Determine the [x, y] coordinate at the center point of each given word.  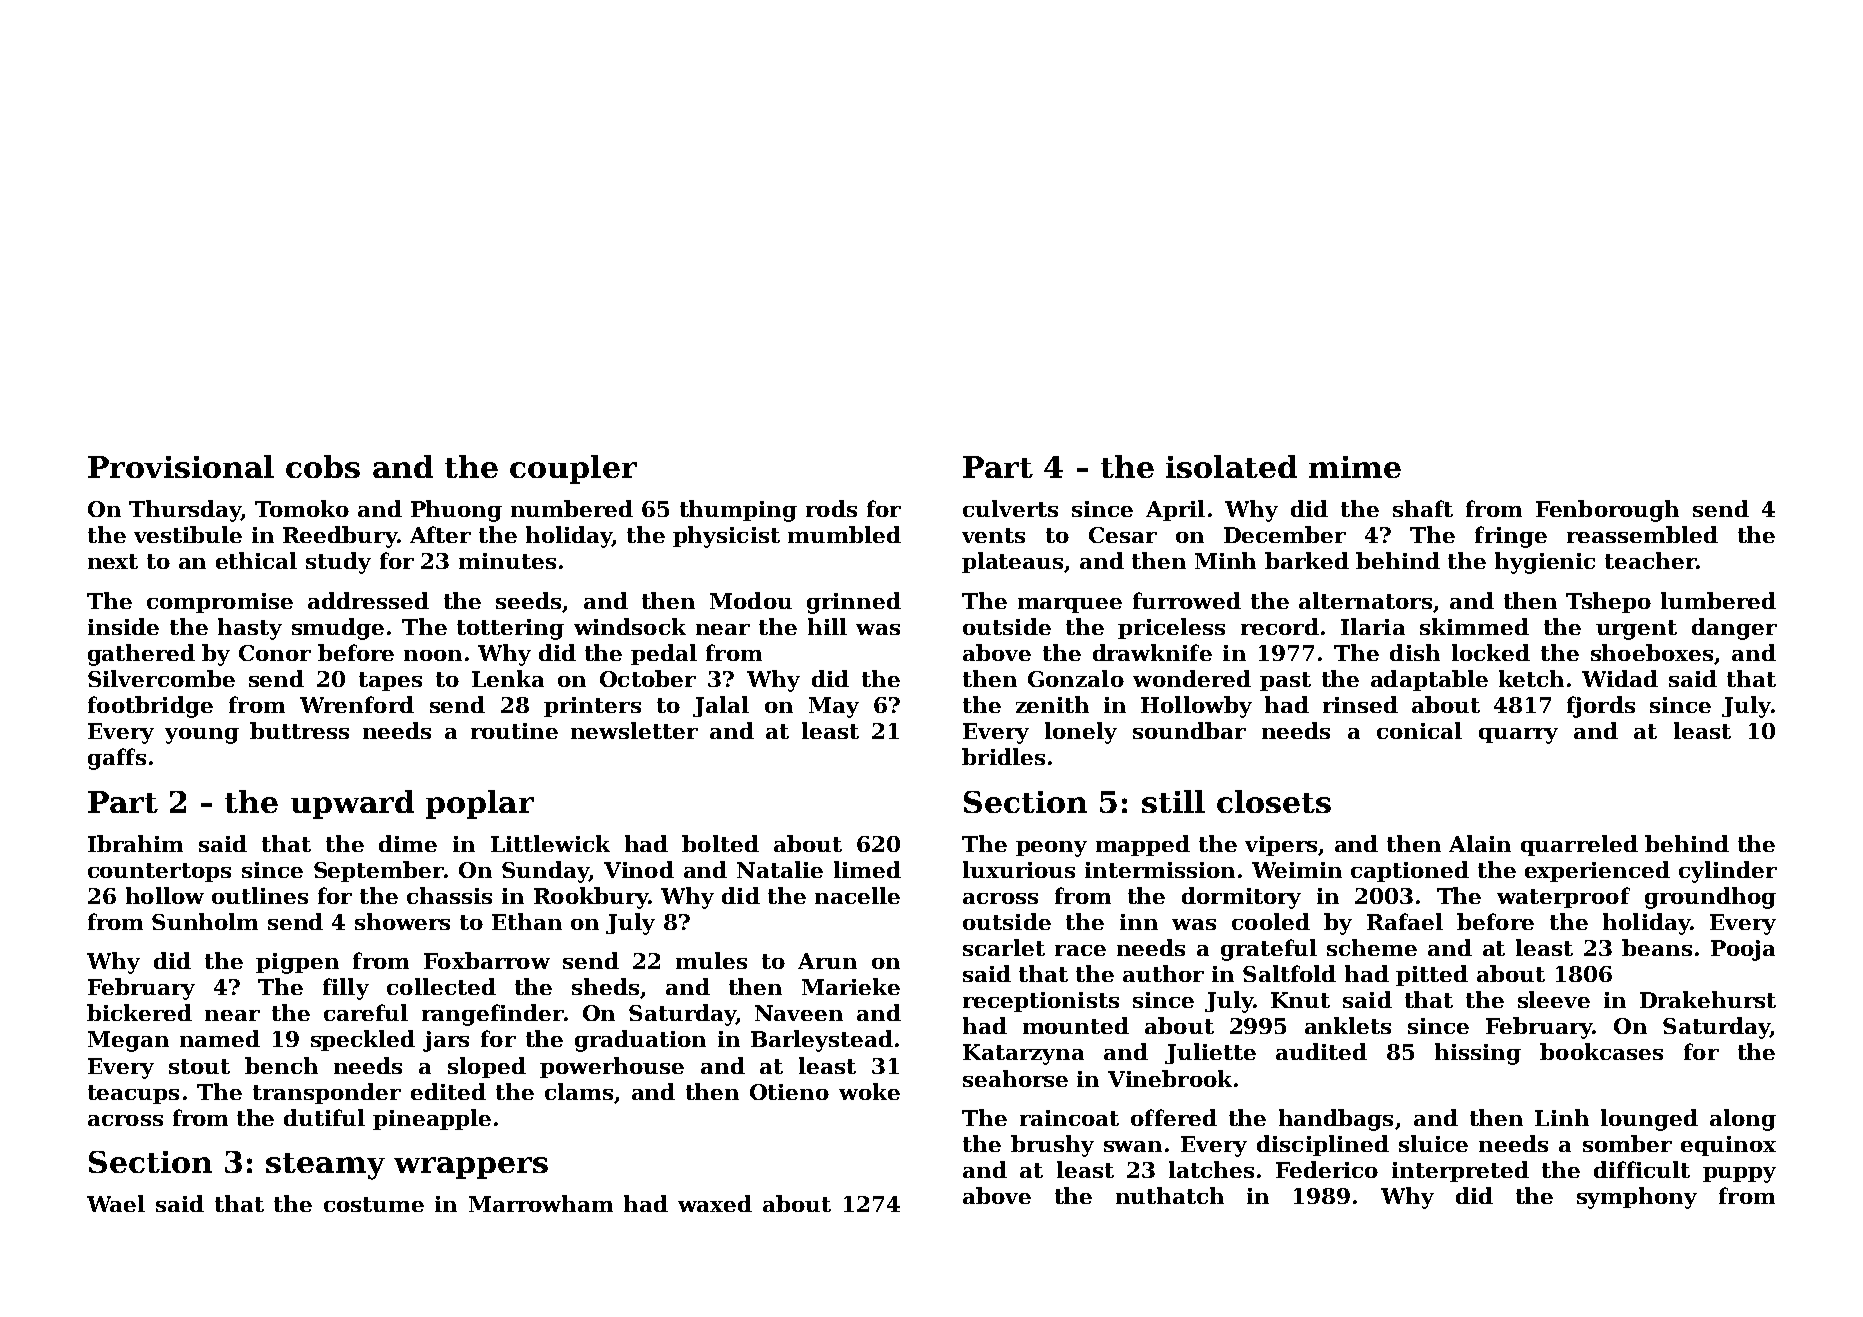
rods [831, 508]
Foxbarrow [487, 960]
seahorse [1015, 1078]
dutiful [324, 1117]
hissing [1478, 1054]
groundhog [1710, 898]
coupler [573, 469]
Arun [827, 961]
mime [1355, 467]
